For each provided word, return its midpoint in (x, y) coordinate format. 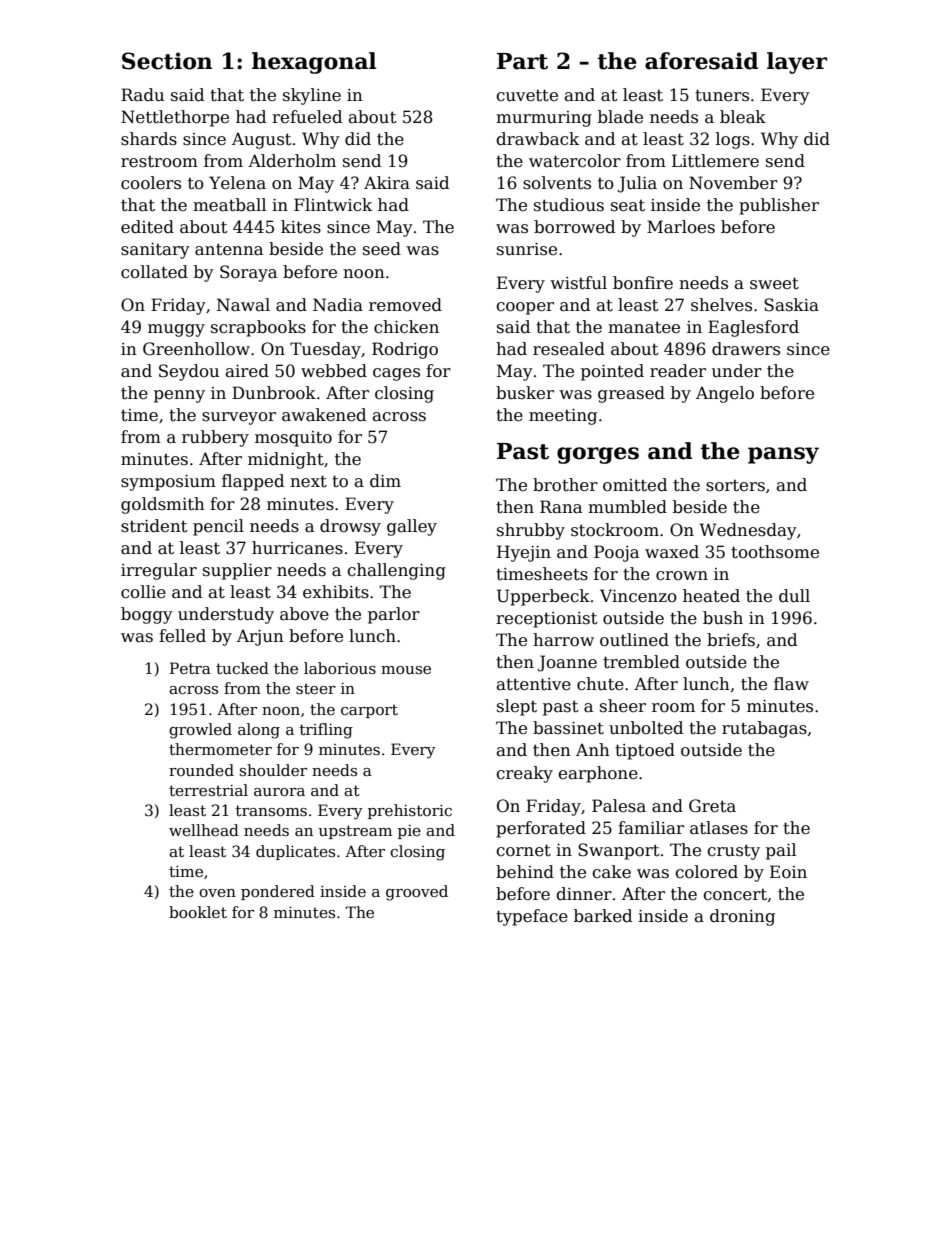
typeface (532, 917)
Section (167, 61)
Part (522, 61)
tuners (722, 95)
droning (742, 917)
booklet (198, 912)
